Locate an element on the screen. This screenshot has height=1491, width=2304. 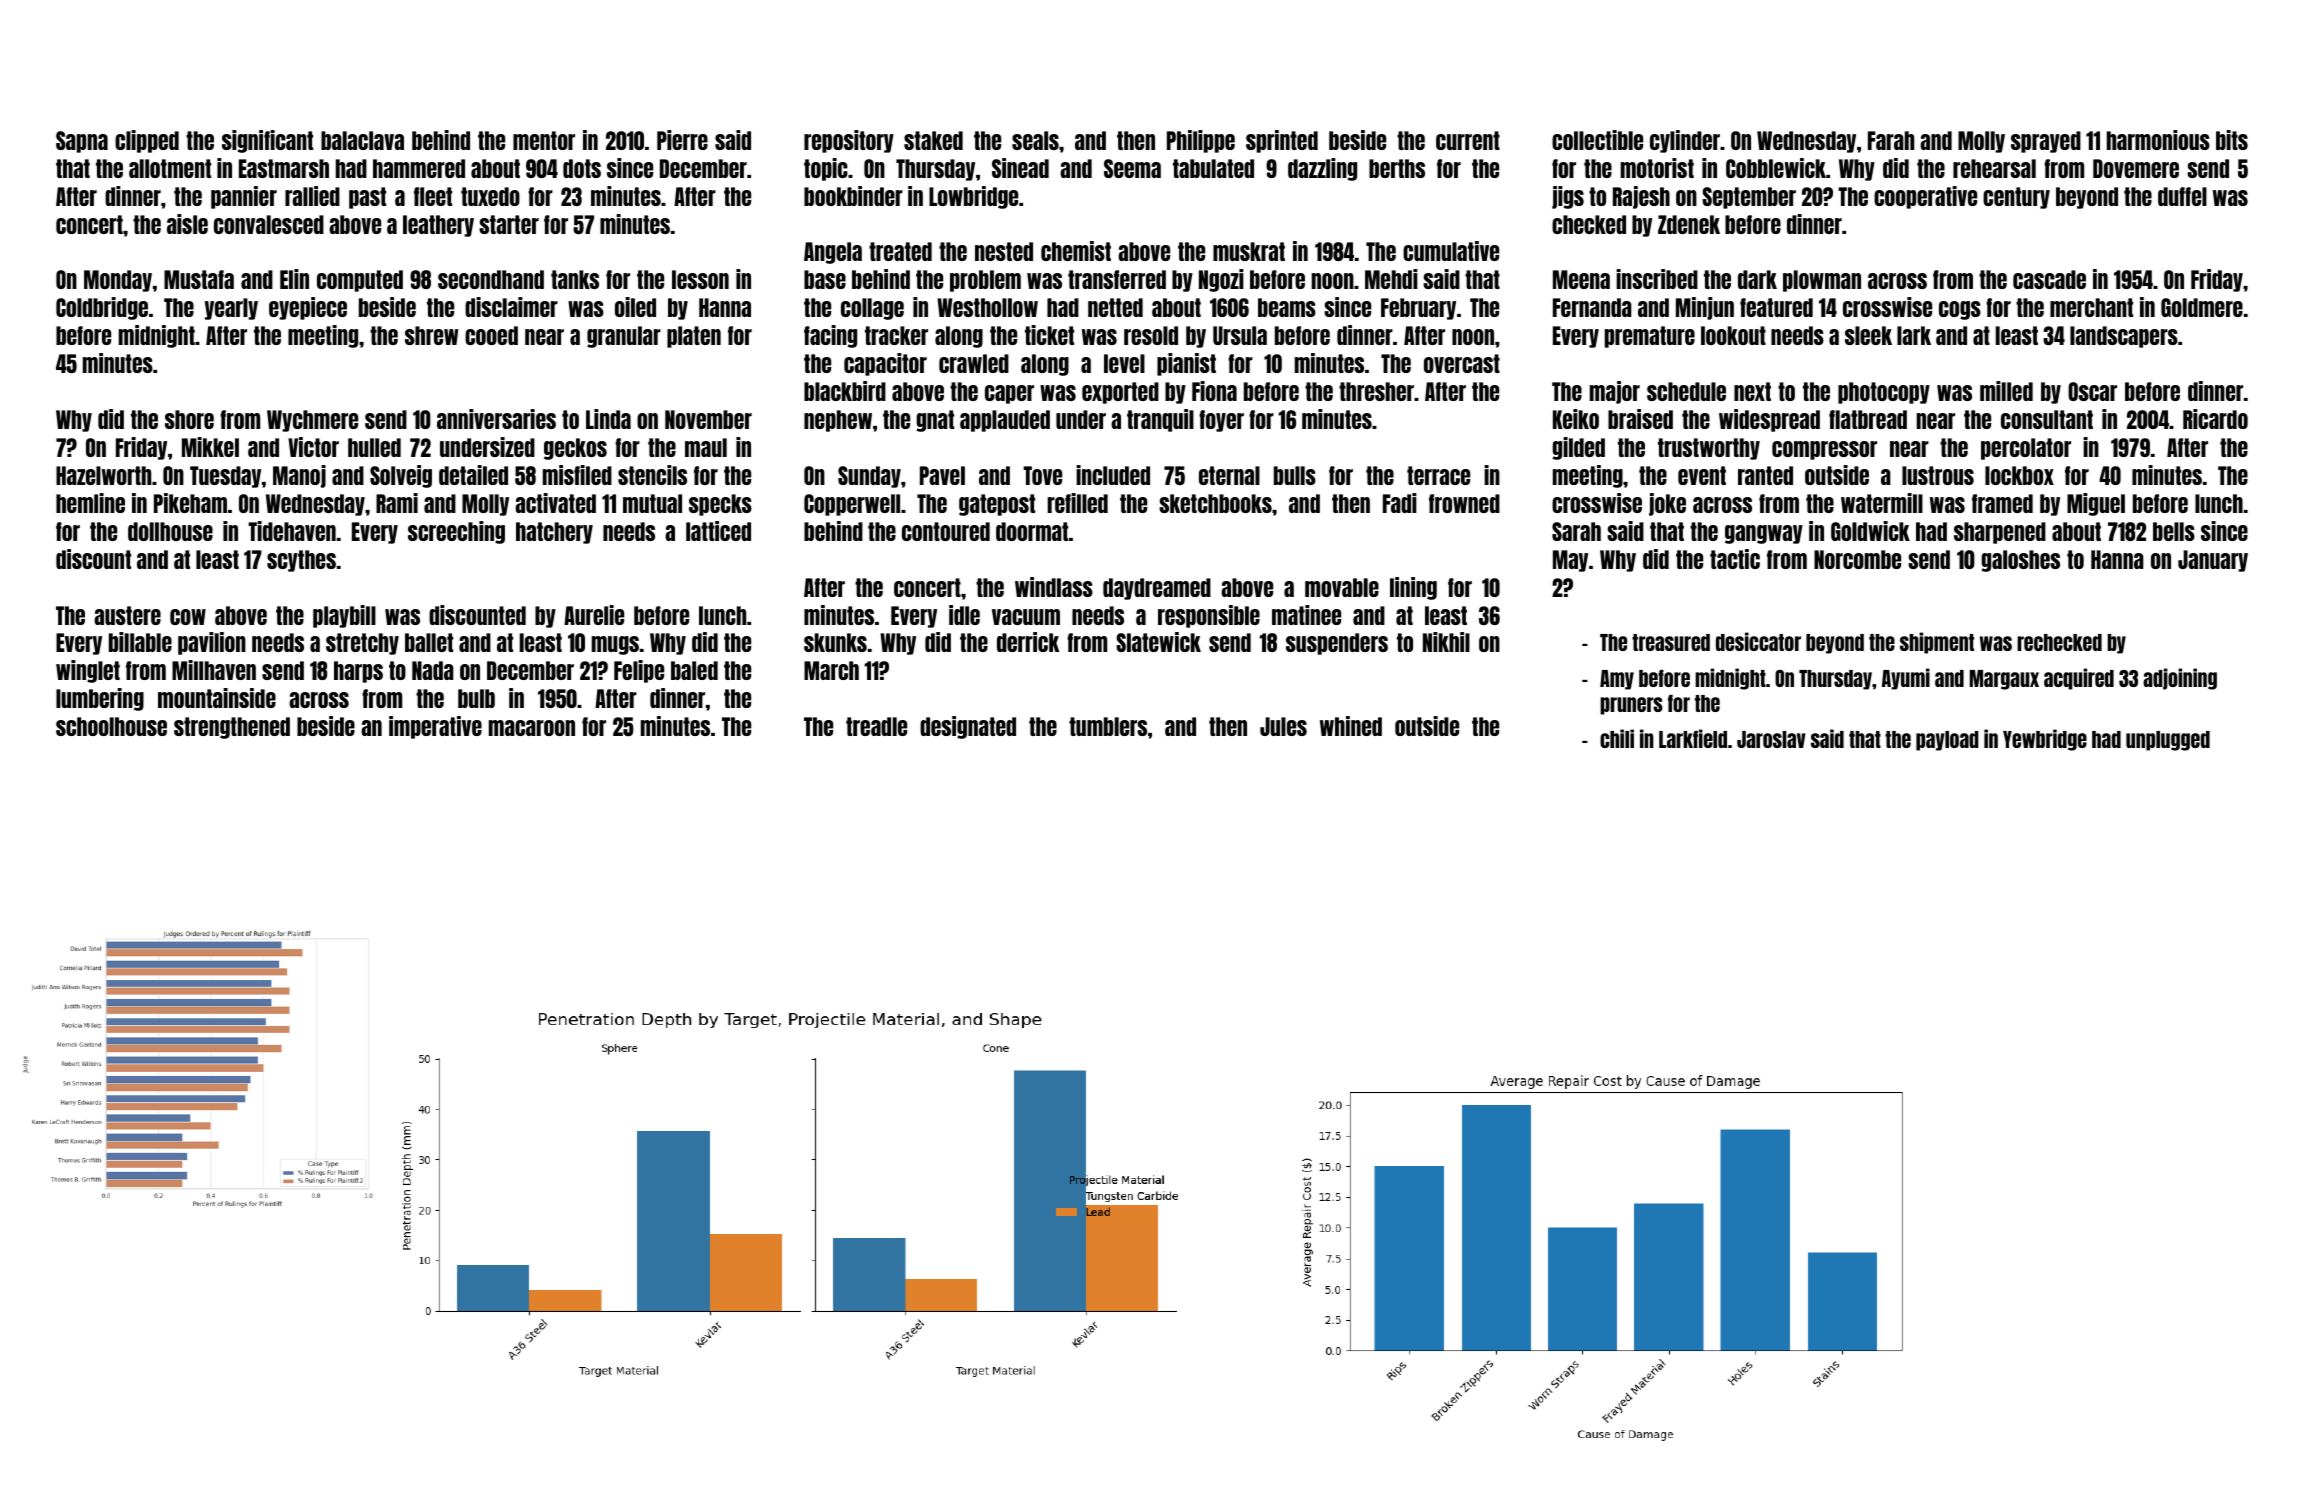
windlass is located at coordinates (1054, 587).
